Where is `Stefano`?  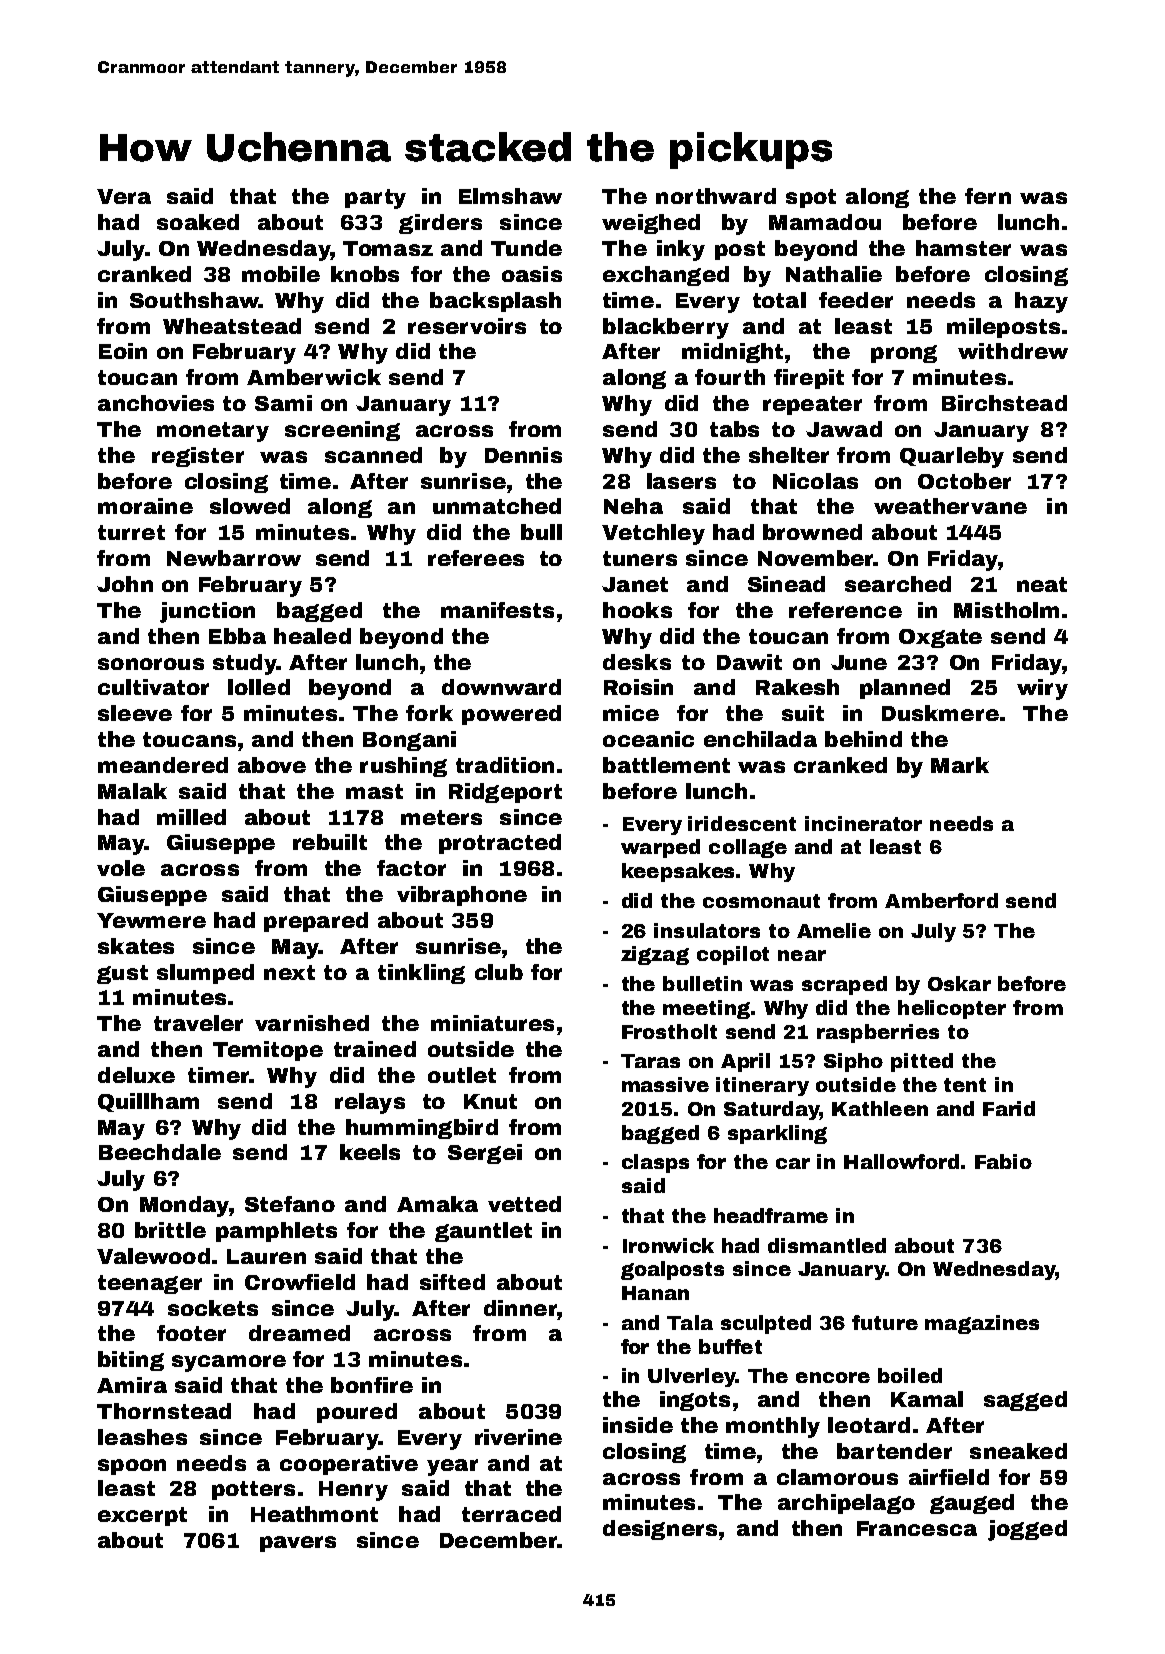
Stefano is located at coordinates (290, 1204).
